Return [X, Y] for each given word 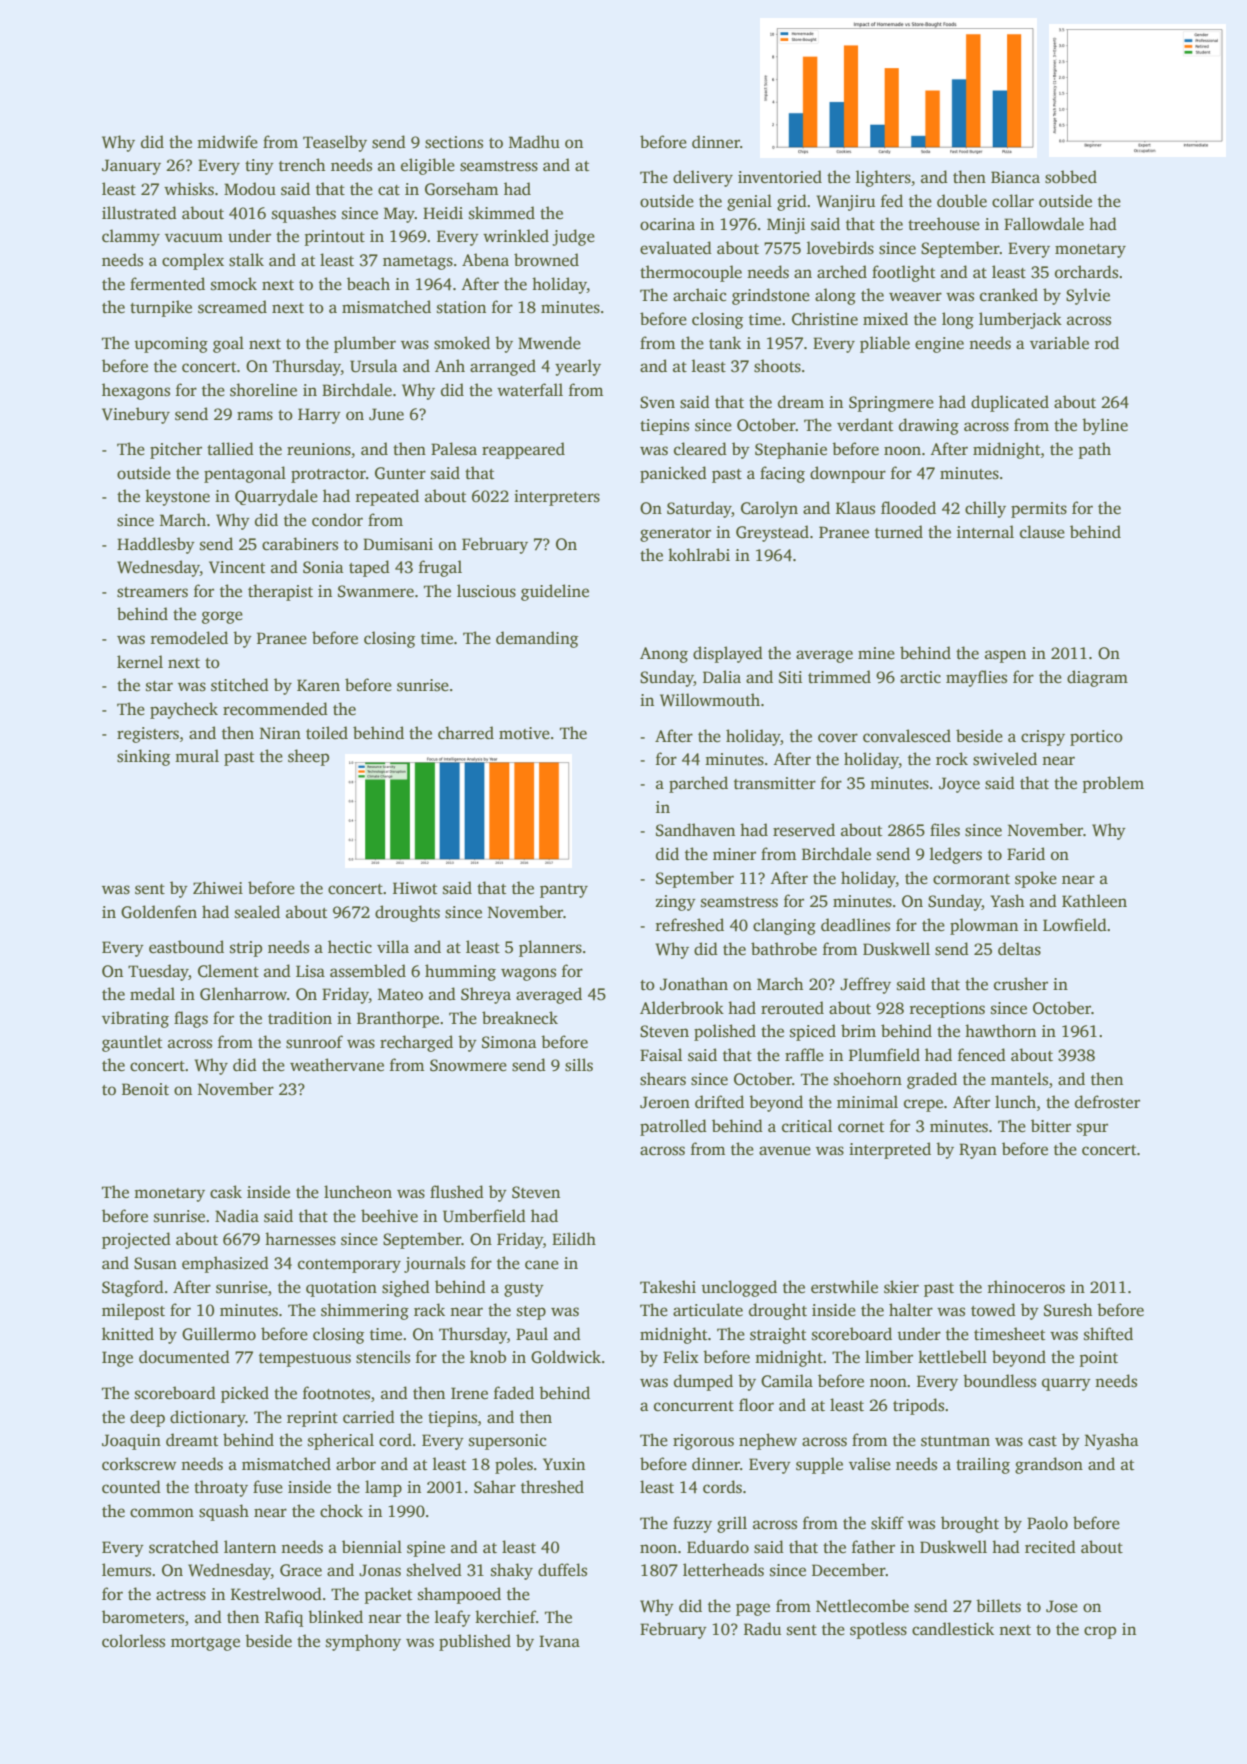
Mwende [549, 342]
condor [337, 520]
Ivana [559, 1641]
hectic [350, 947]
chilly [985, 509]
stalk [246, 260]
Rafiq [284, 1618]
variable [1059, 343]
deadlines [855, 925]
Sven [657, 402]
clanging [784, 926]
